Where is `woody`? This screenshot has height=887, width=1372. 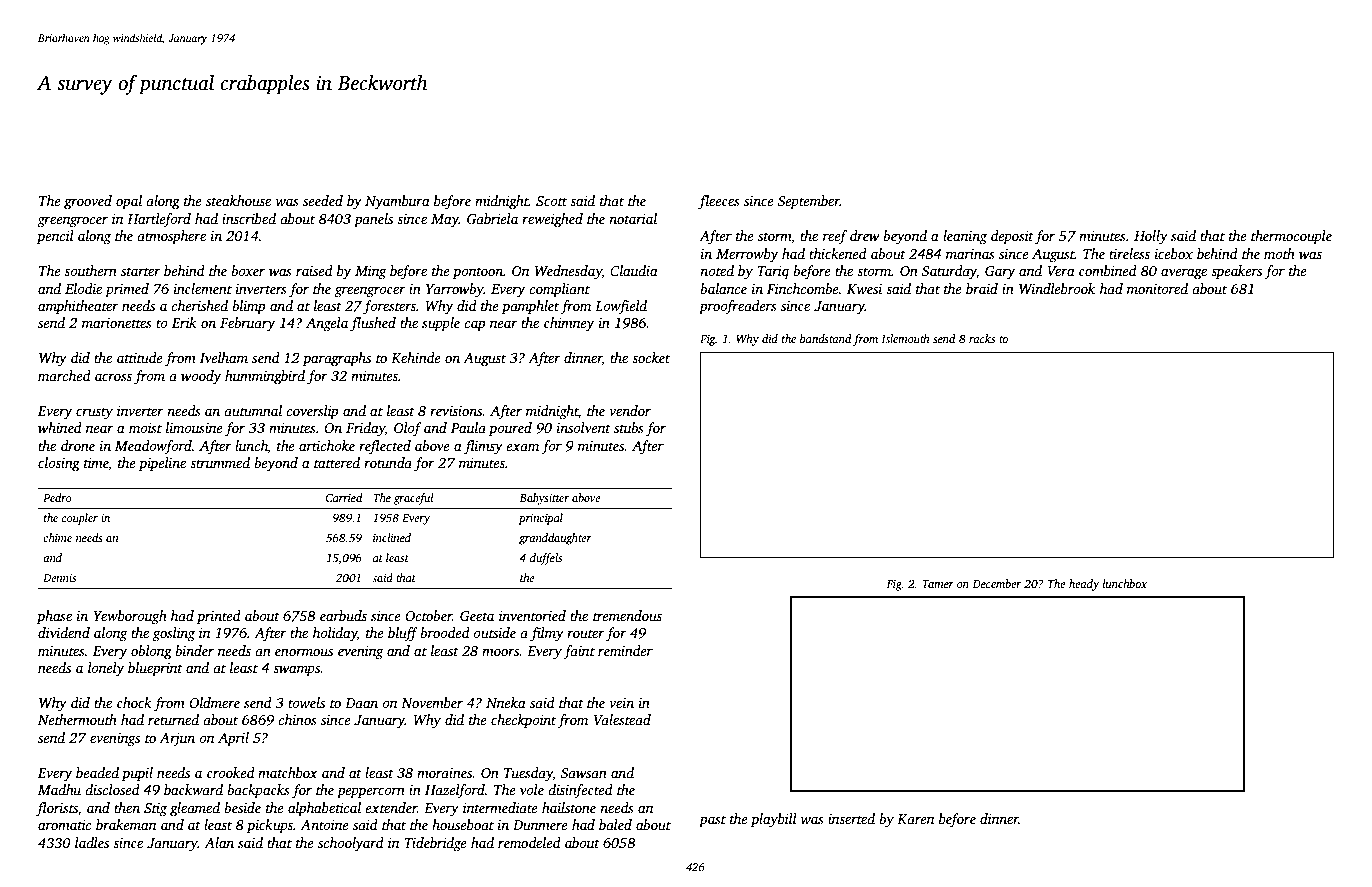 woody is located at coordinates (201, 377).
